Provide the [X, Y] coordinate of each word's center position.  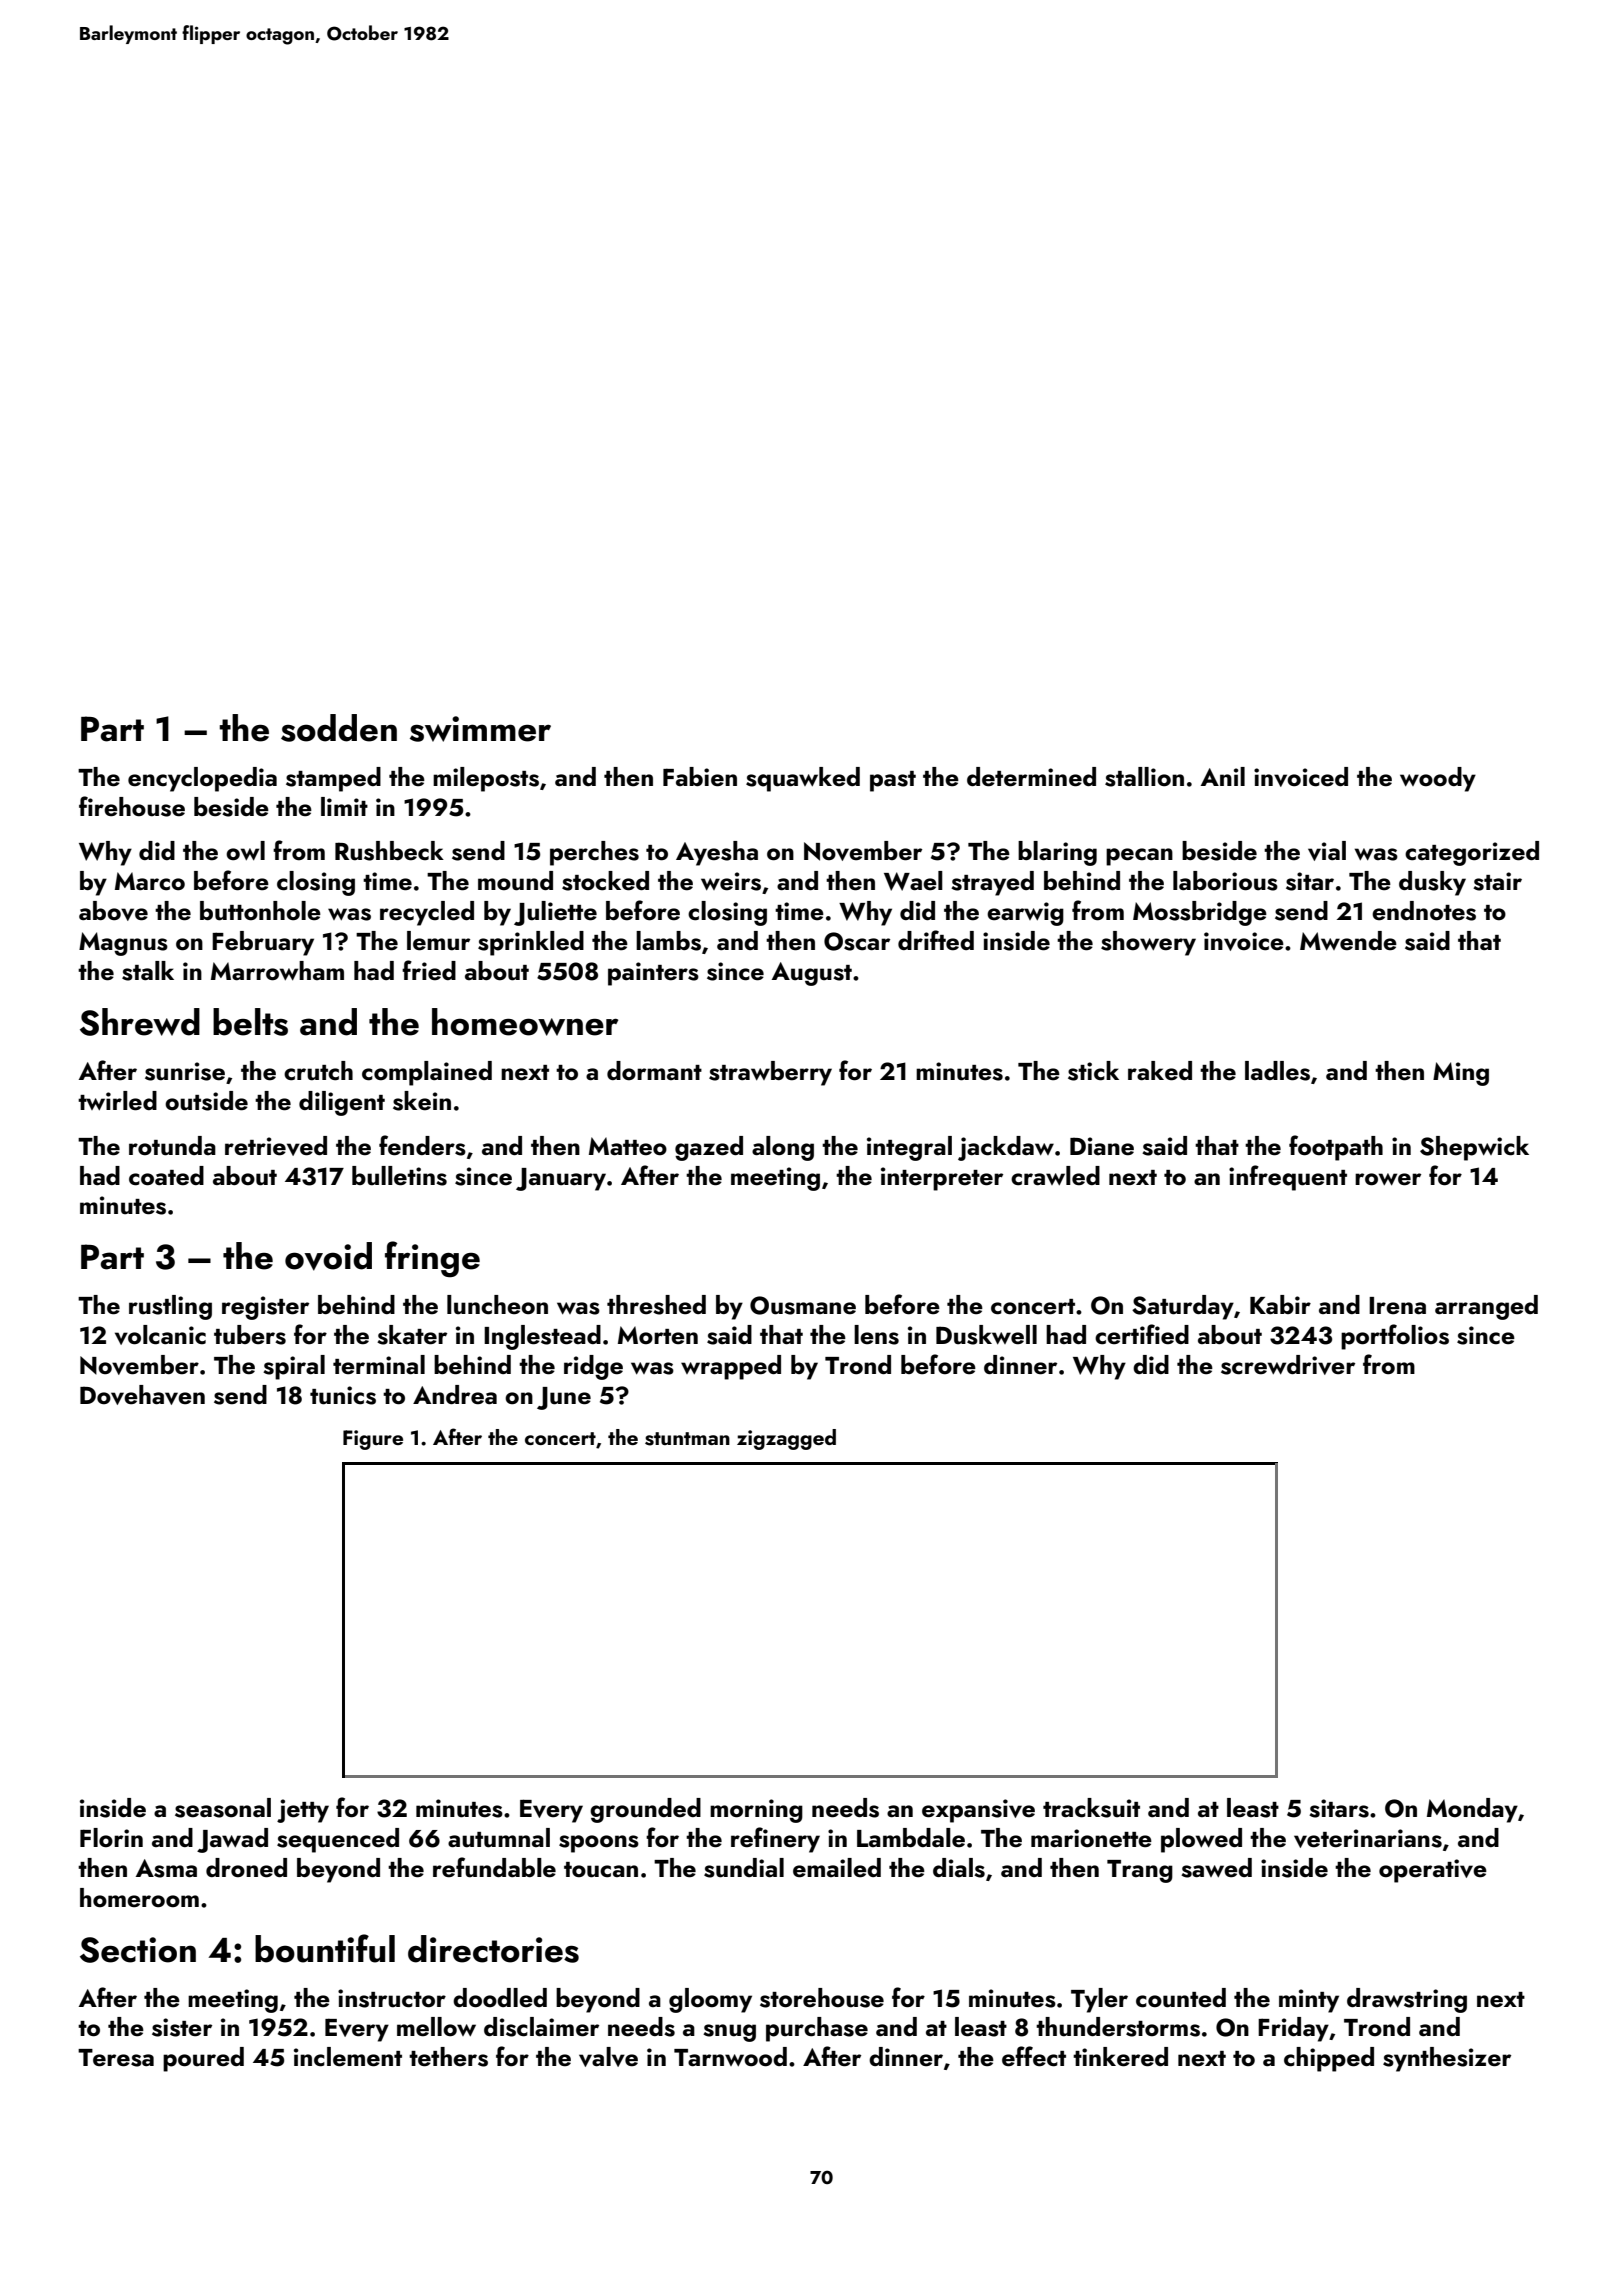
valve [608, 2057]
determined [1031, 777]
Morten [658, 1335]
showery [1148, 943]
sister [182, 2027]
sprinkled [531, 943]
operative [1433, 1871]
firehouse [132, 806]
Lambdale [911, 1838]
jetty [303, 1811]
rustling [170, 1307]
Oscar [857, 941]
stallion [1144, 777]
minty [1309, 2001]
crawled [1055, 1176]
